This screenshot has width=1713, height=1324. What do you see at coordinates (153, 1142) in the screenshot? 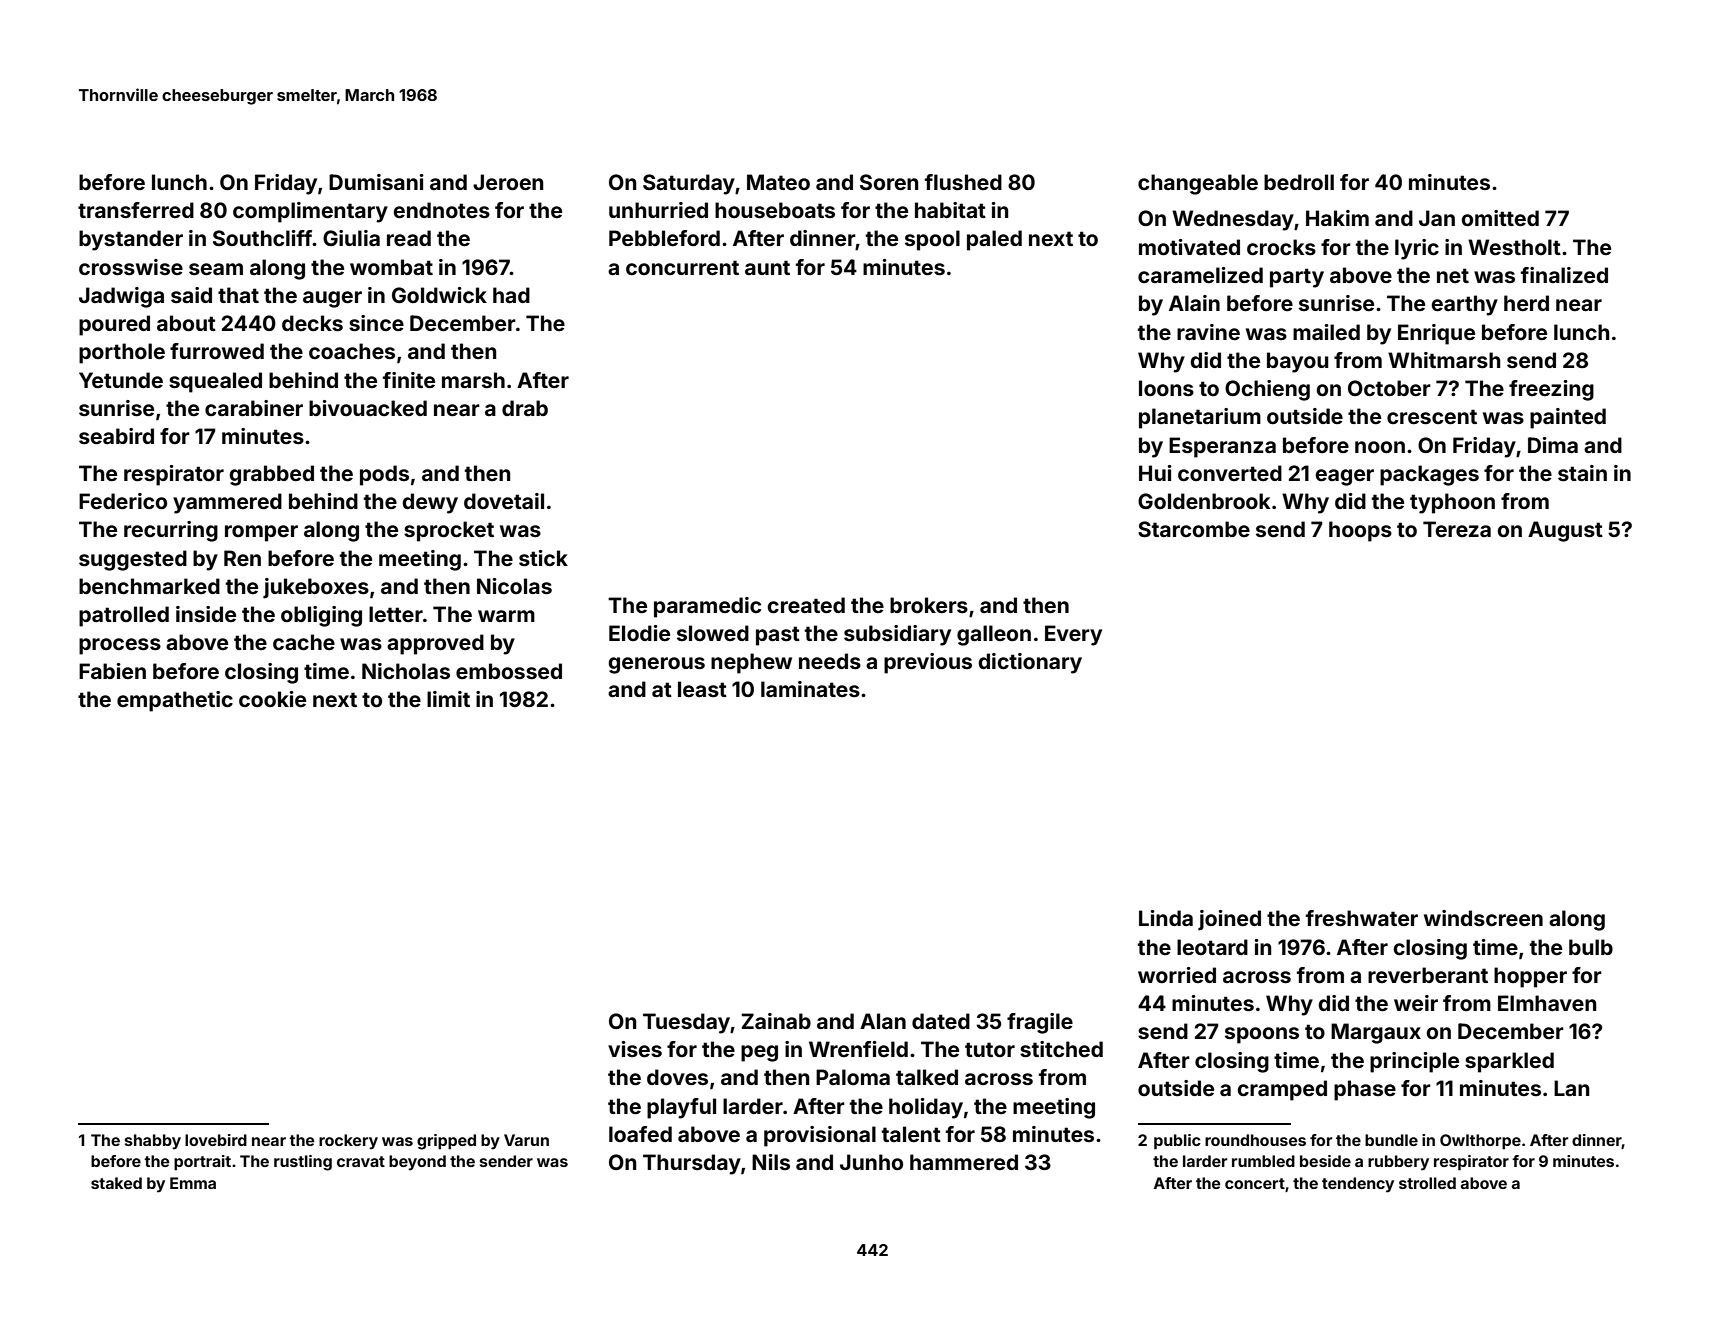
I see `shabby` at bounding box center [153, 1142].
